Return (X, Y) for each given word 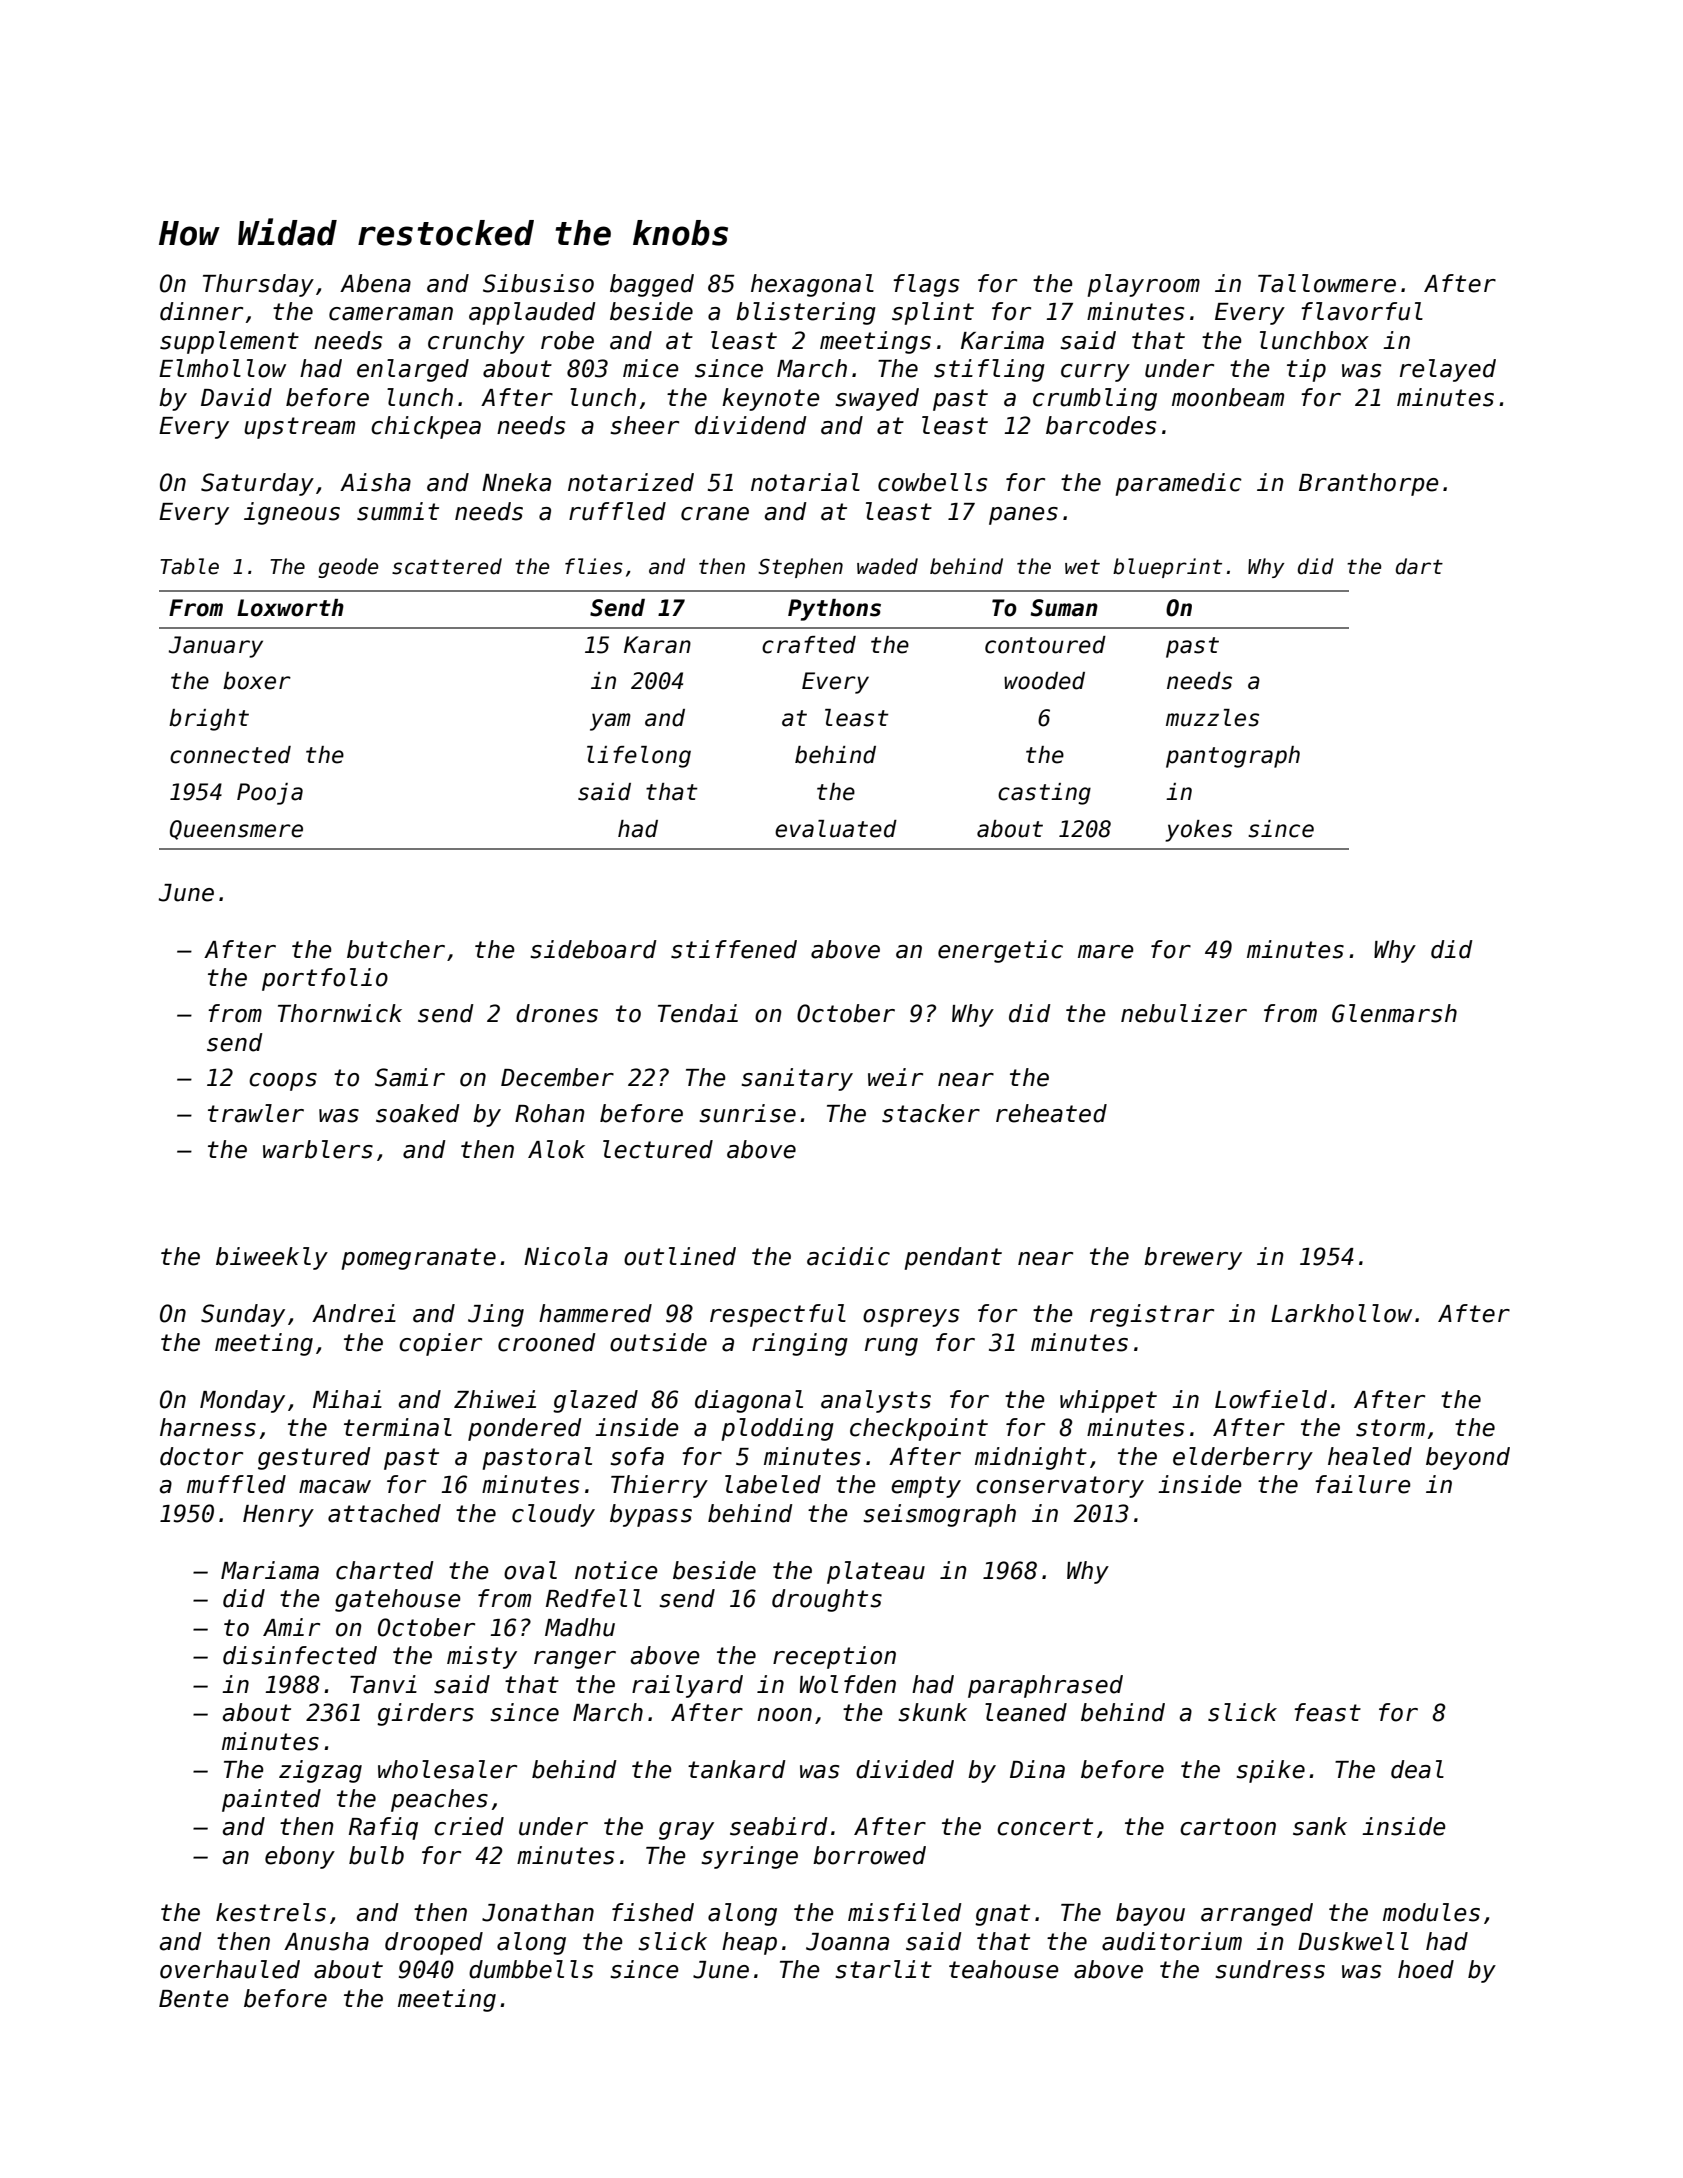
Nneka (516, 482)
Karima (1002, 340)
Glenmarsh (1394, 1013)
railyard (687, 1686)
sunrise (747, 1113)
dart (1419, 566)
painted (271, 1800)
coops (283, 1082)
